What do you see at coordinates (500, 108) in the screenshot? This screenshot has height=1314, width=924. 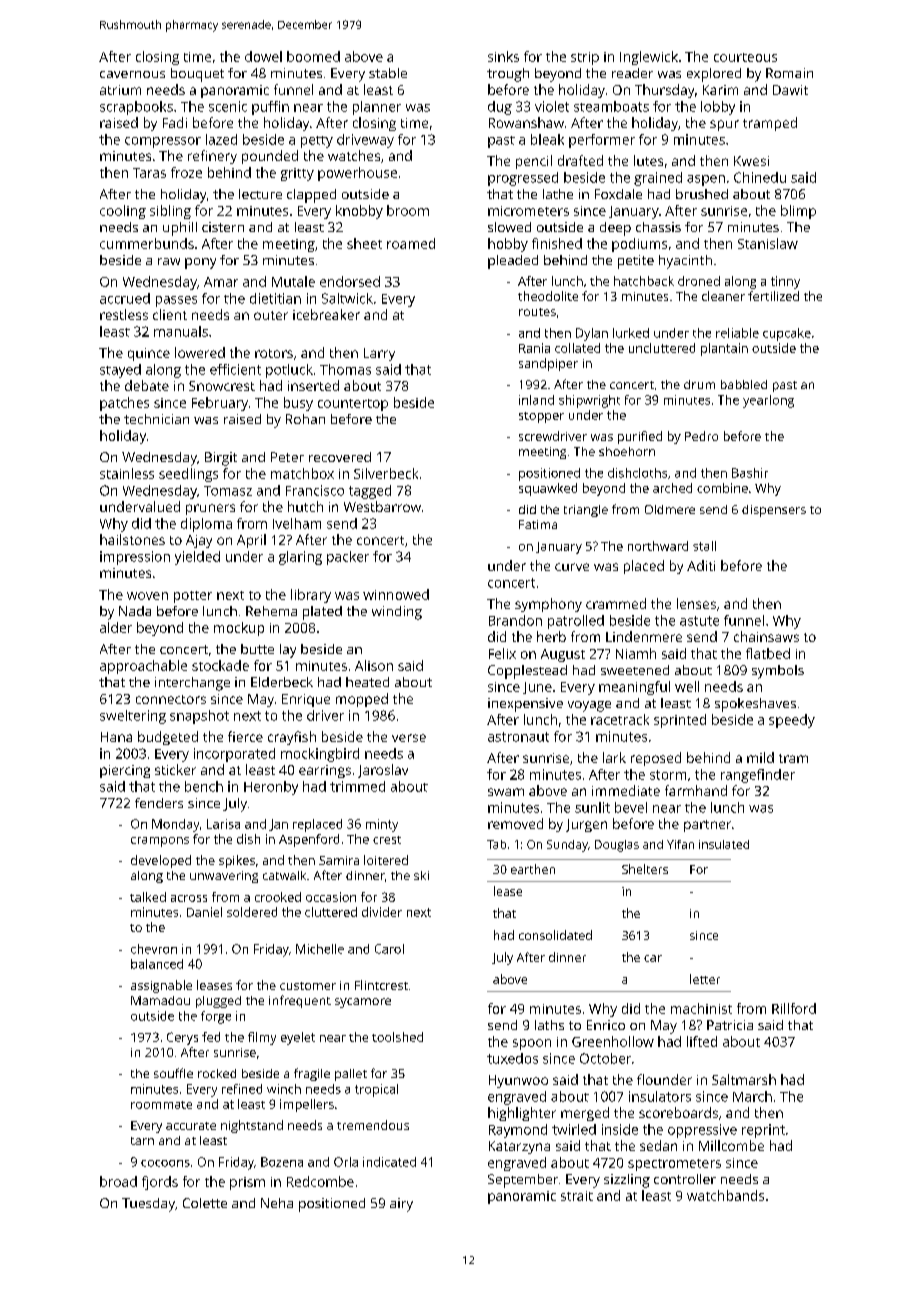 I see `dug` at bounding box center [500, 108].
